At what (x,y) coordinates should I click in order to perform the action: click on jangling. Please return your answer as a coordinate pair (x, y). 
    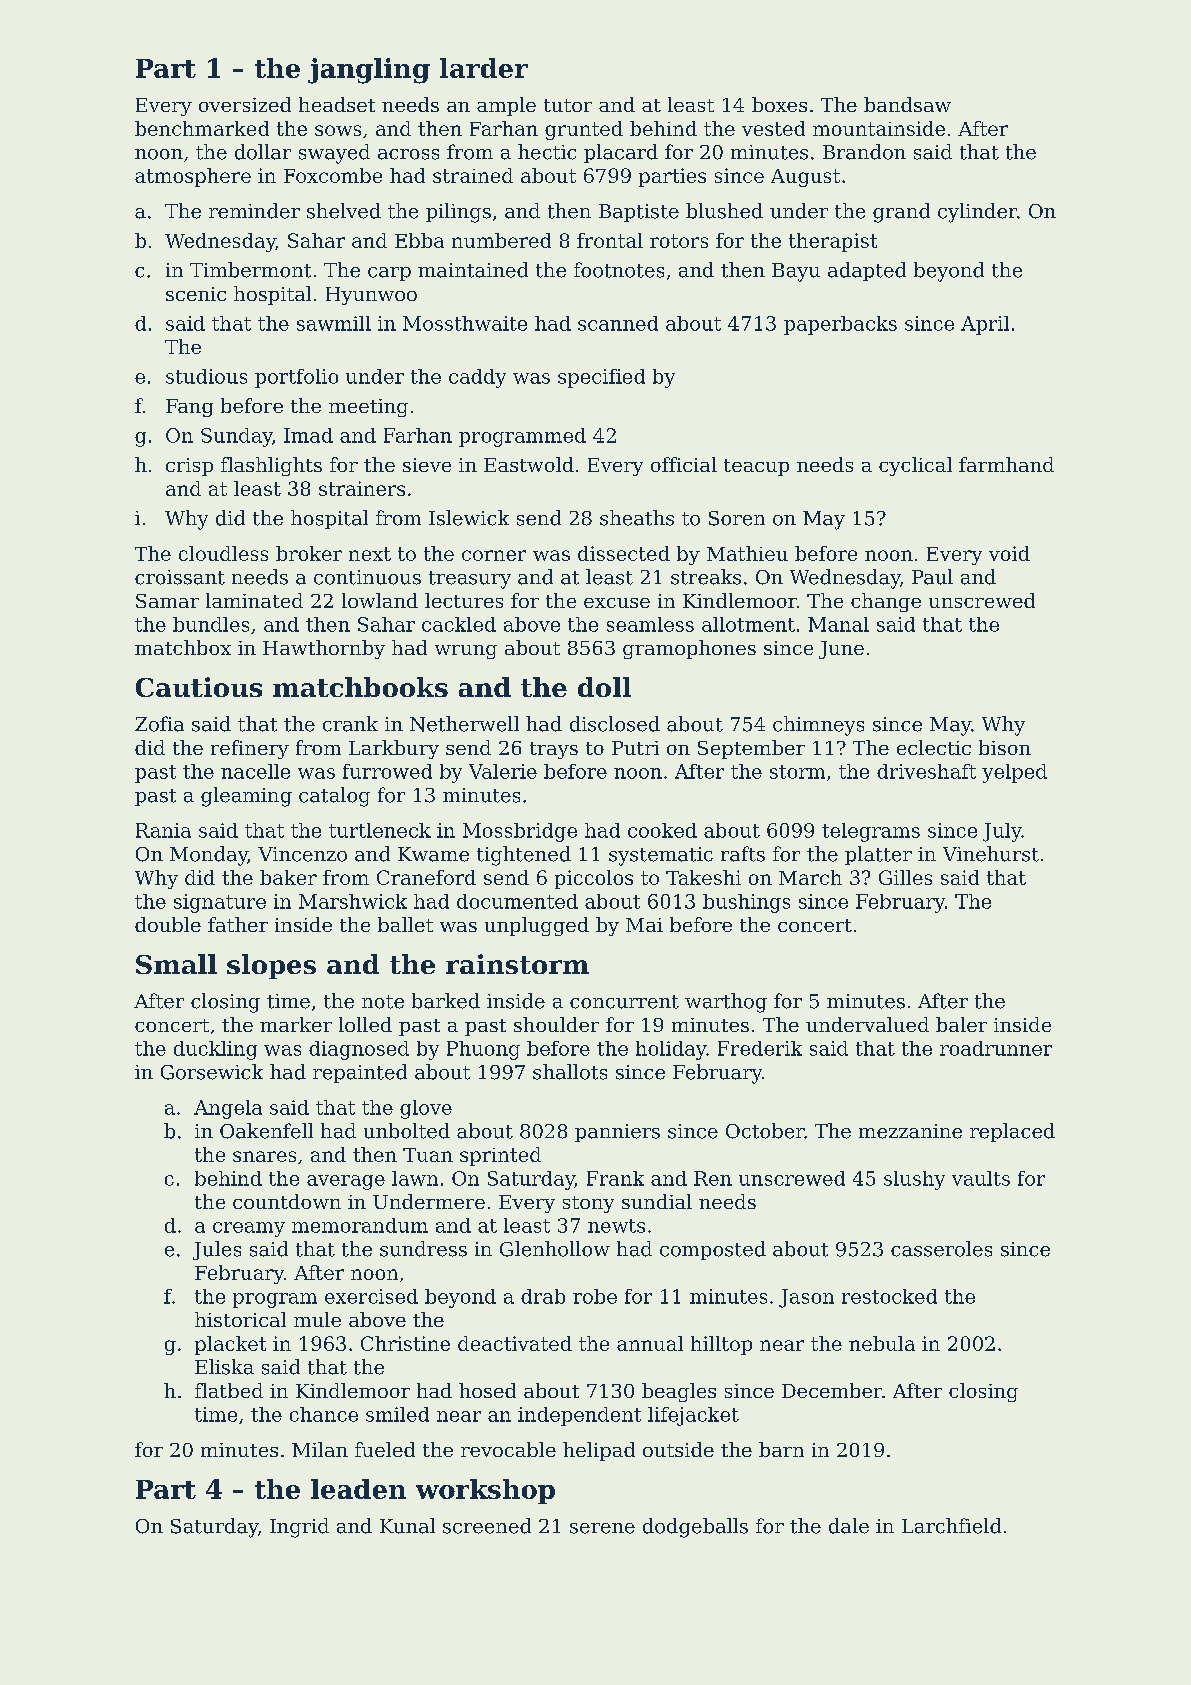
    Looking at the image, I should click on (369, 71).
